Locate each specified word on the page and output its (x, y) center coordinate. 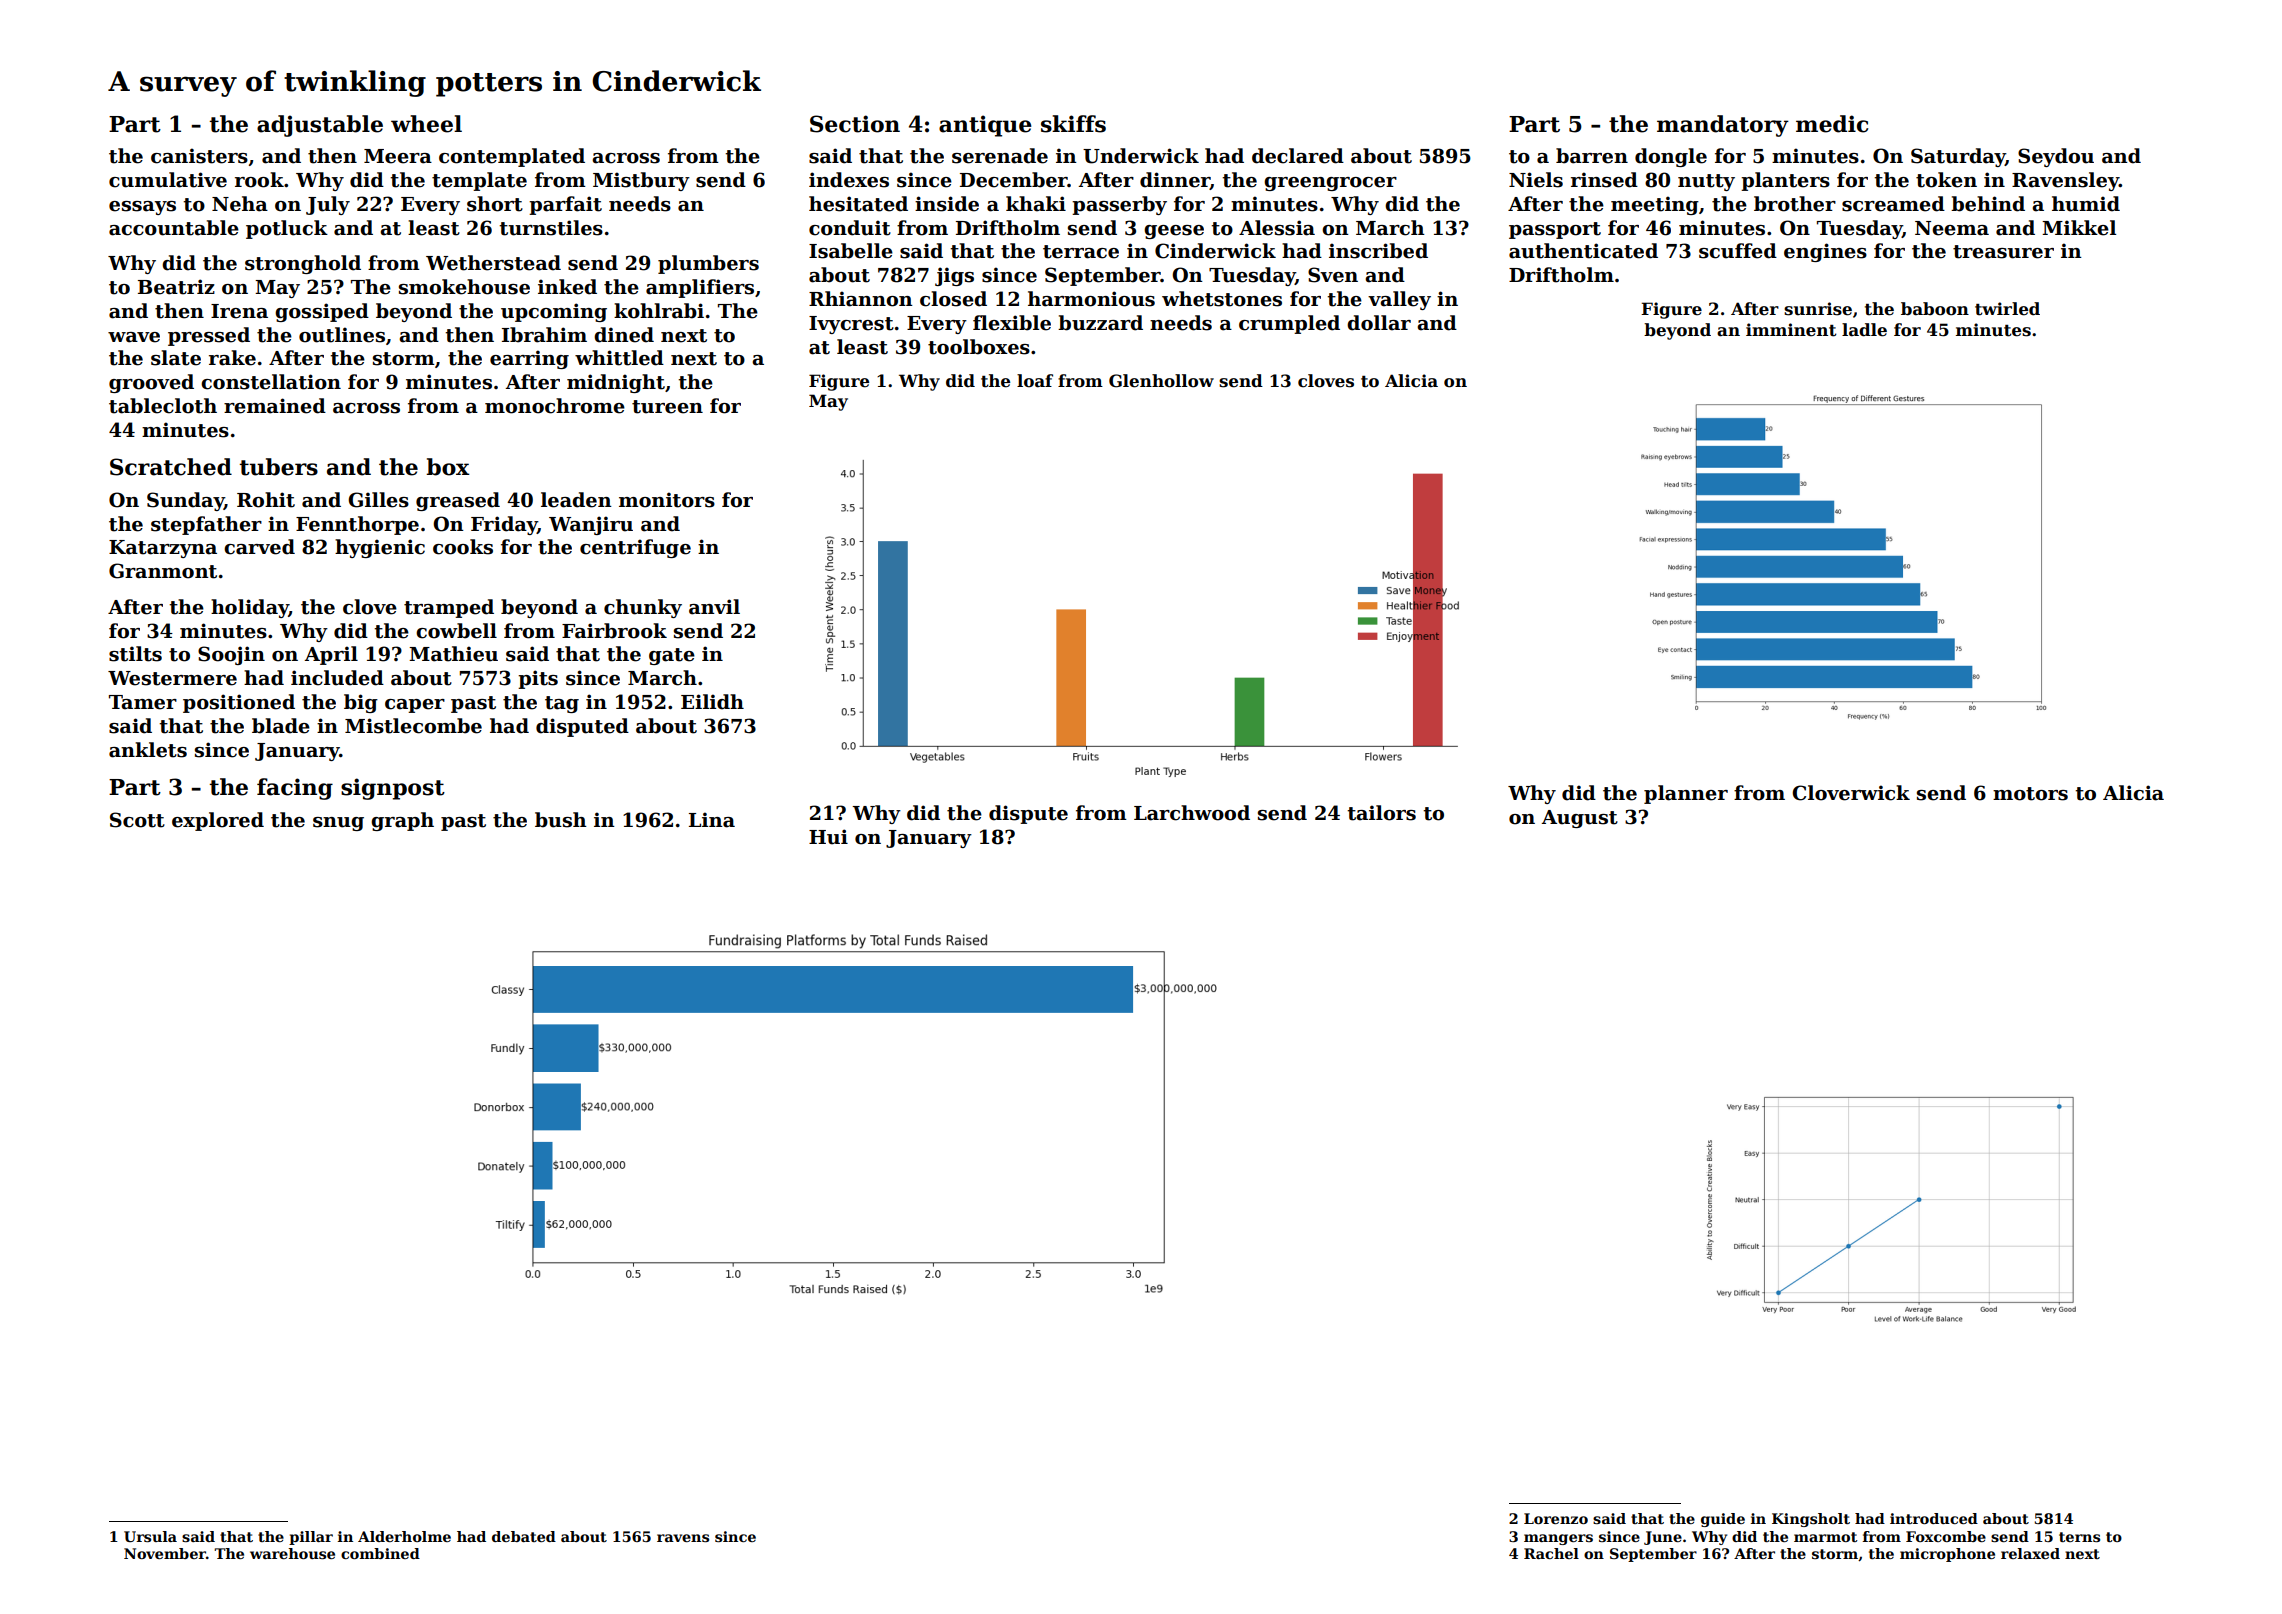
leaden (576, 500)
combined (380, 1553)
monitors (667, 500)
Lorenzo (1556, 1518)
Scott (137, 820)
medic (1832, 124)
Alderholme (404, 1536)
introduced (1934, 1518)
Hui (828, 837)
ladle (1864, 330)
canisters (199, 156)
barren (1592, 156)
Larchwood (1192, 813)
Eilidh (712, 702)
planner (1686, 794)
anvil (714, 607)
